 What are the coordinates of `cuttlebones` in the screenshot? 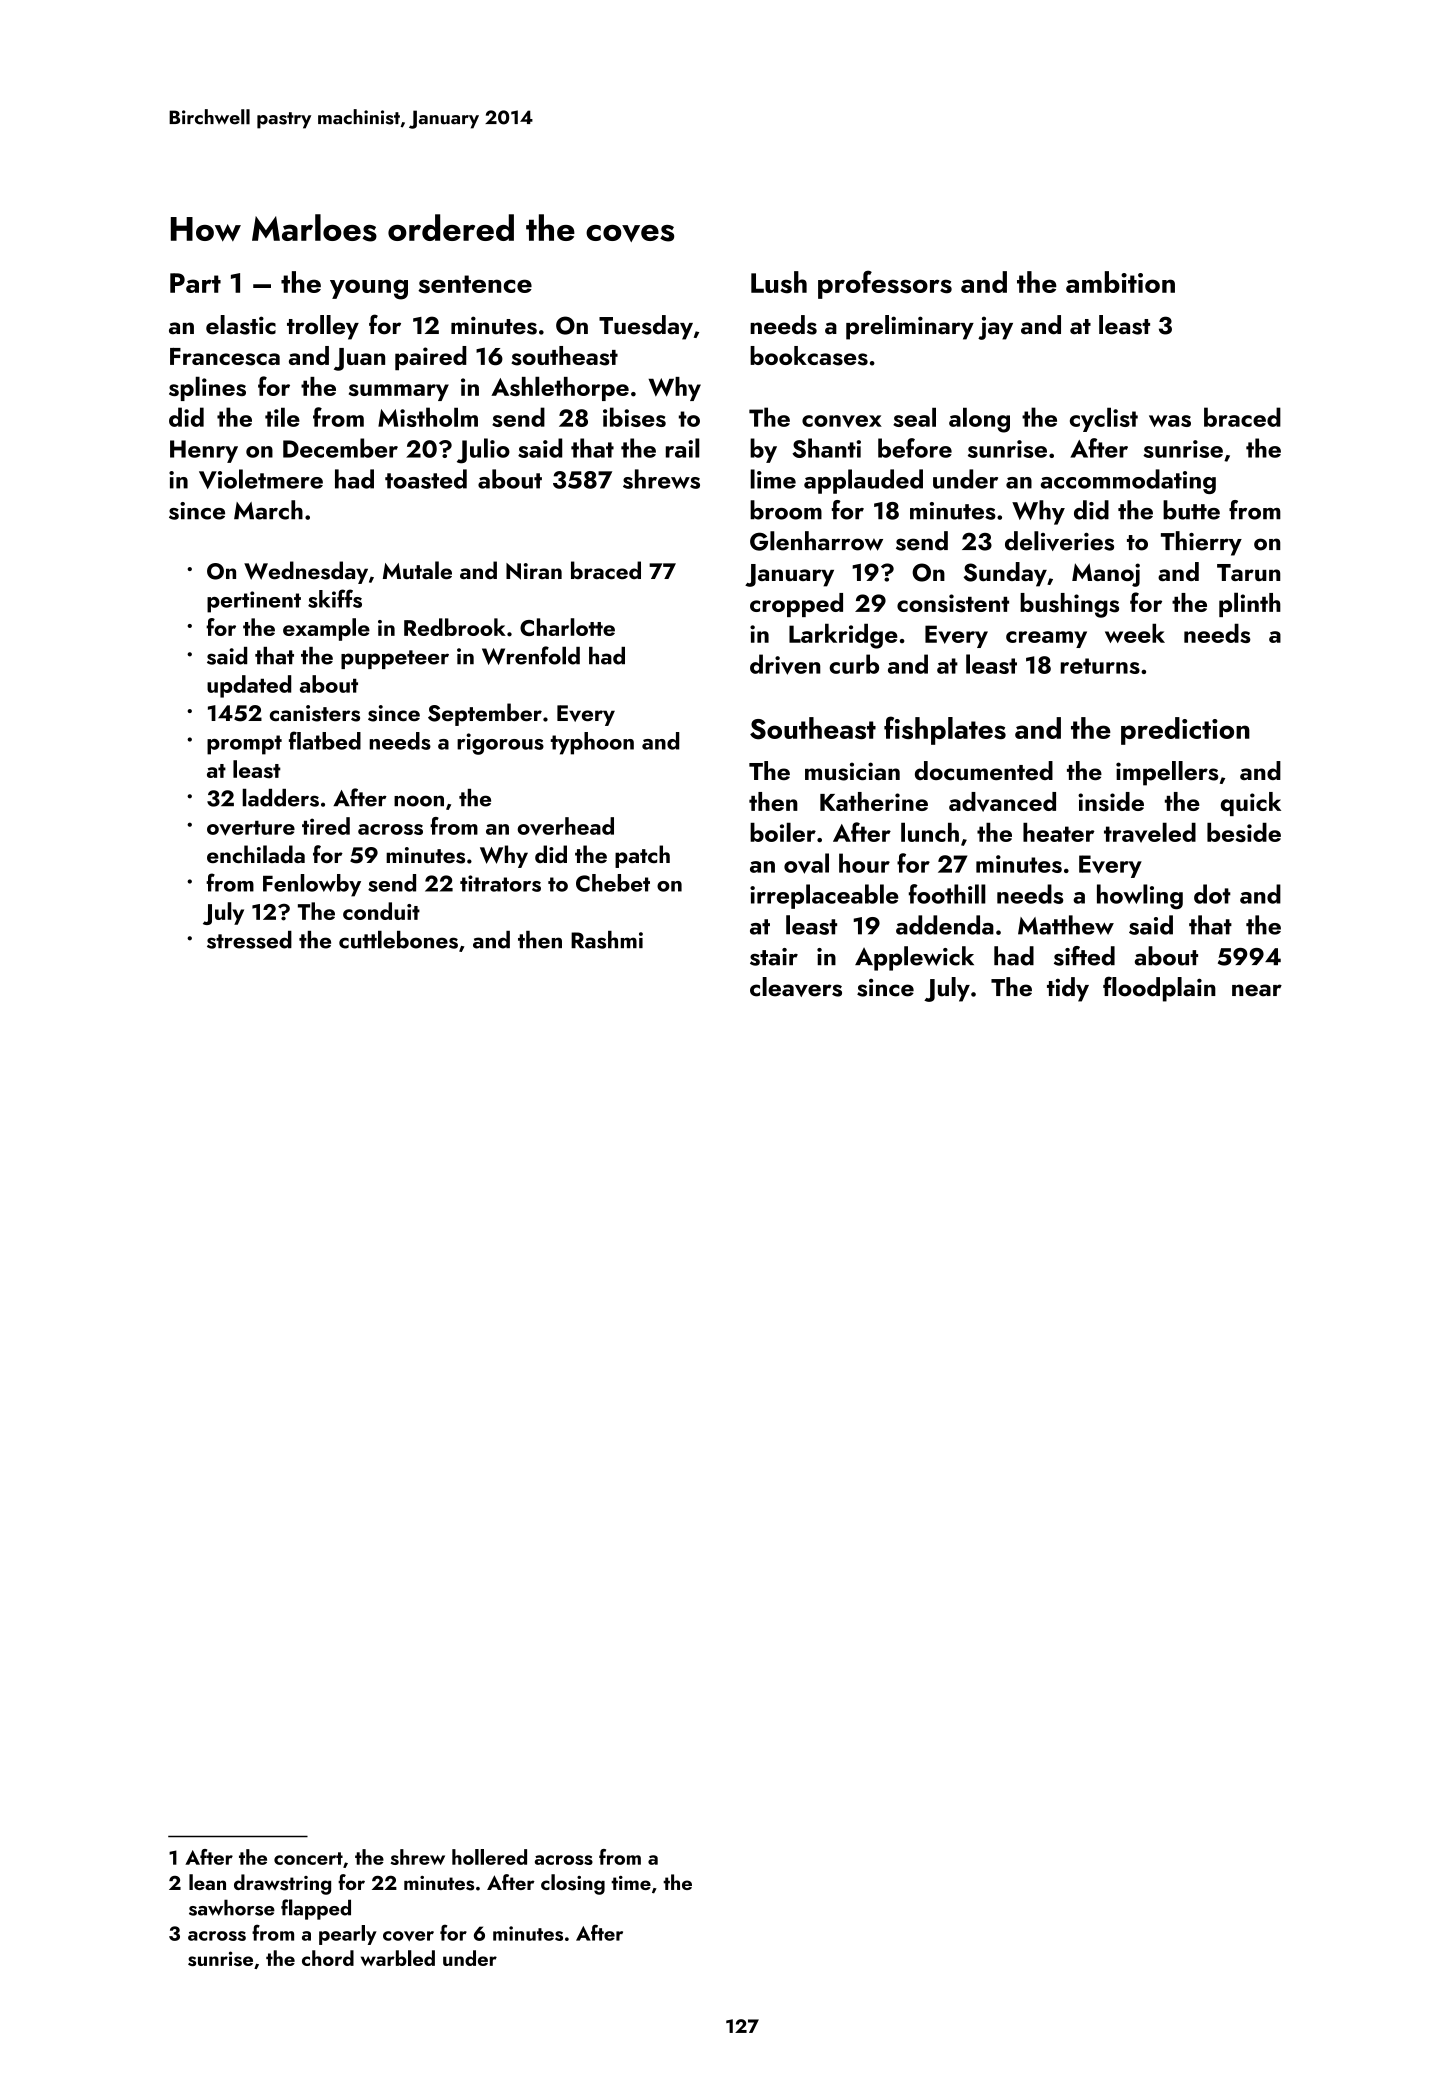 It's located at (398, 939).
